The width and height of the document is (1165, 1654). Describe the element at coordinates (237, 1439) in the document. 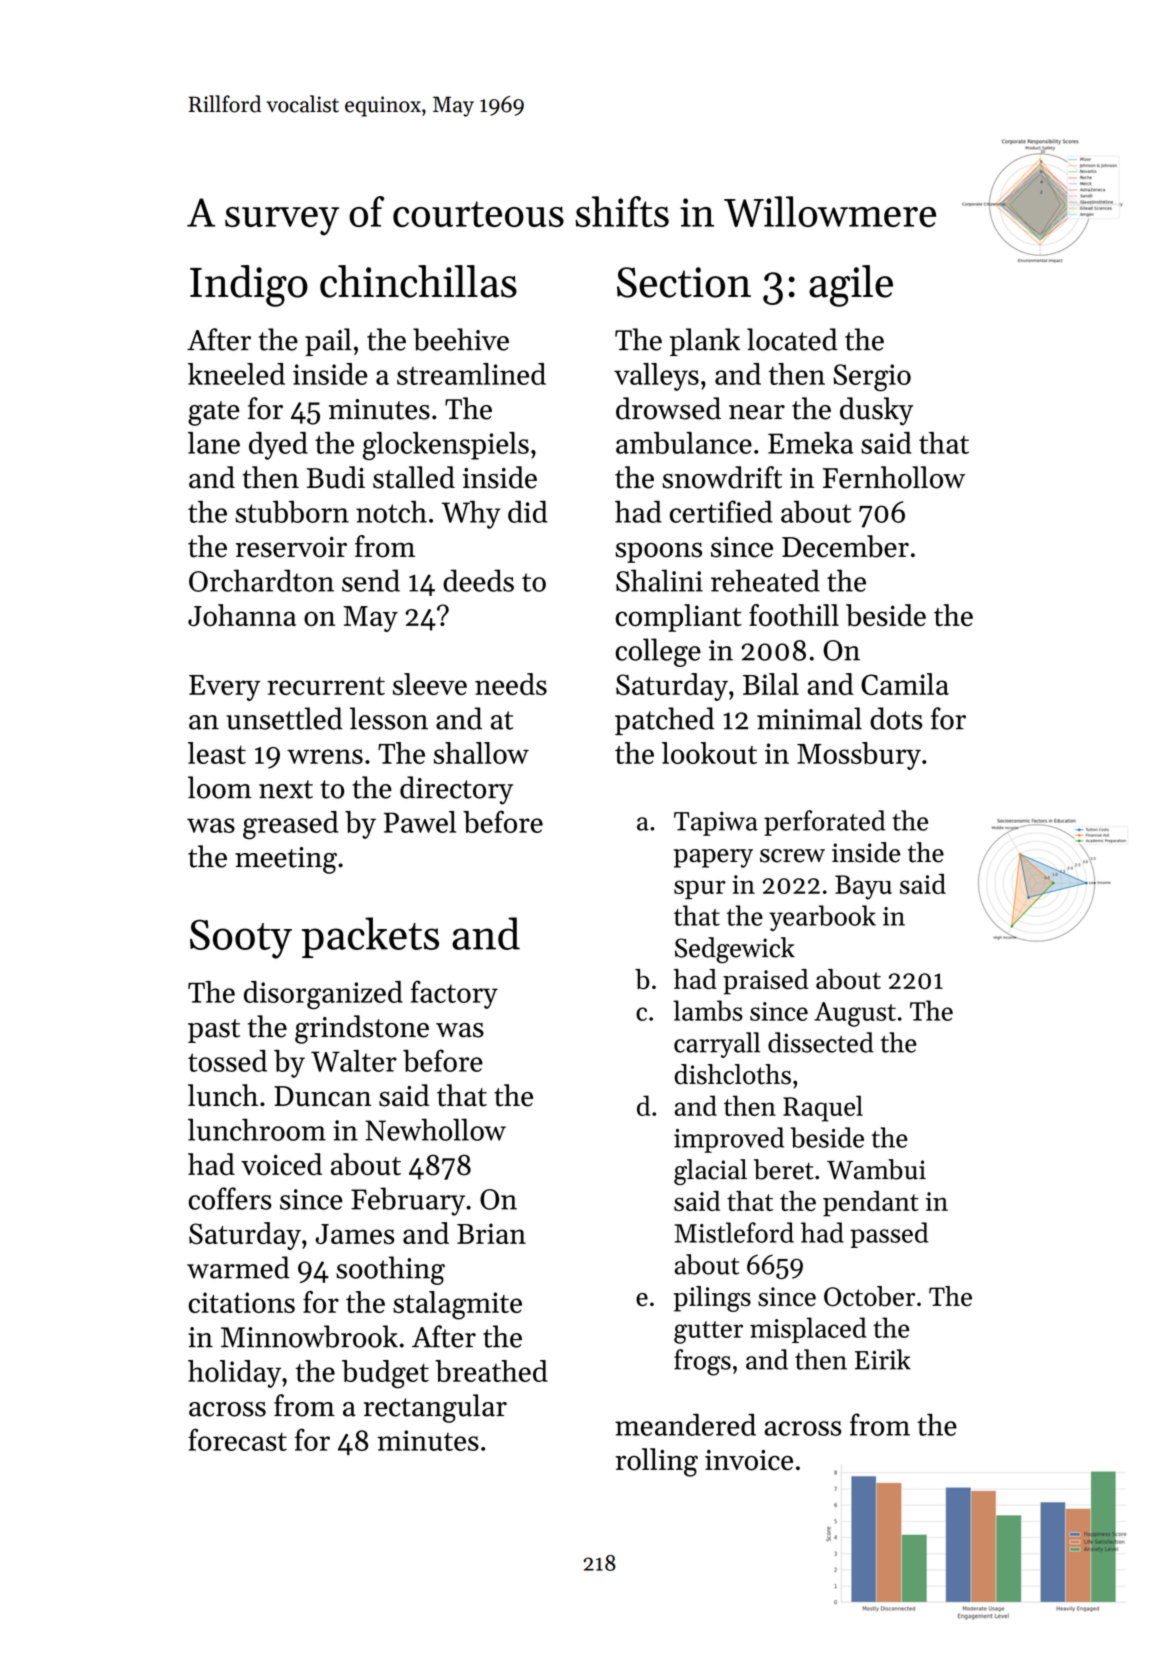

I see `forecast` at that location.
